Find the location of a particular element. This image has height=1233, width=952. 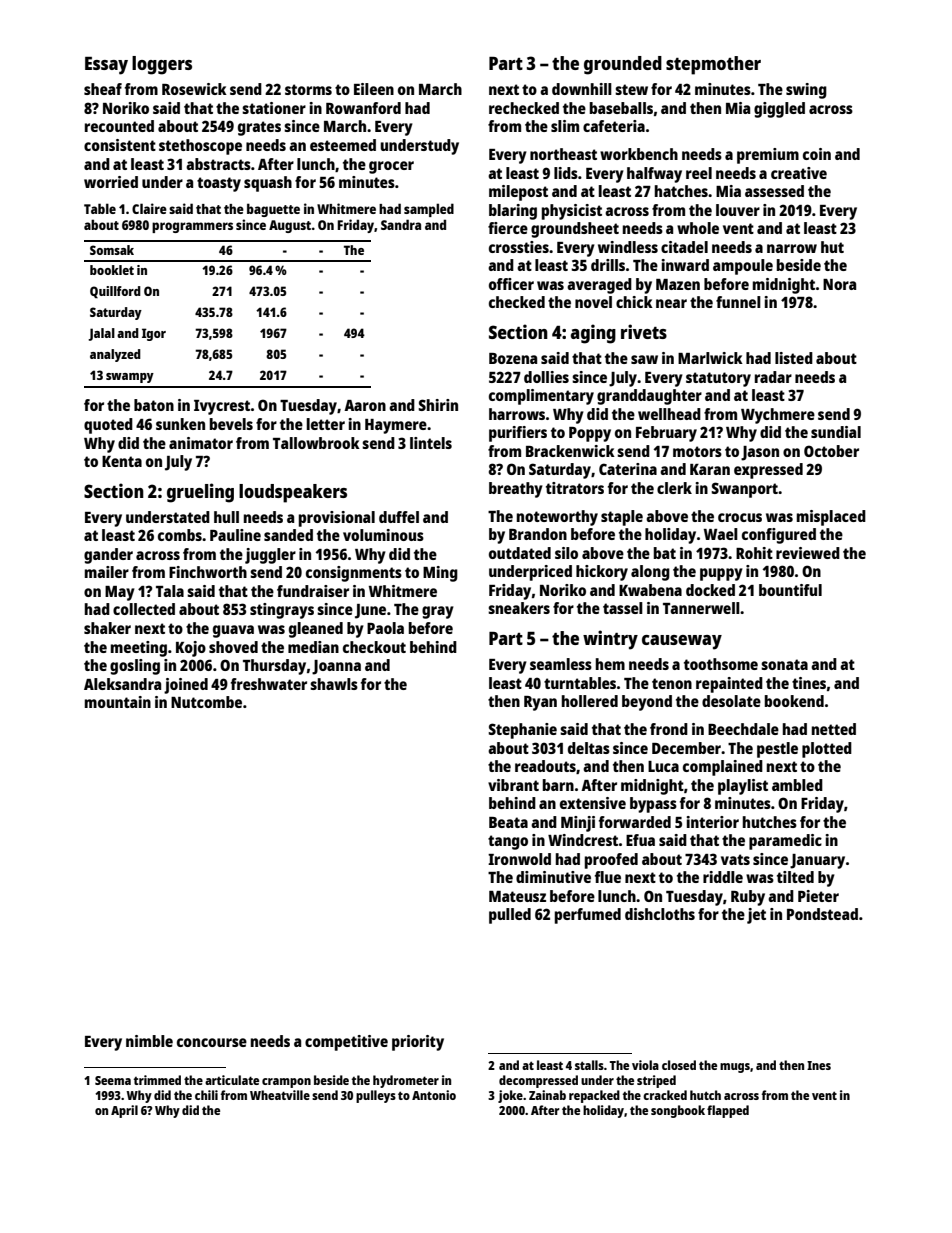

Ming is located at coordinates (440, 574).
